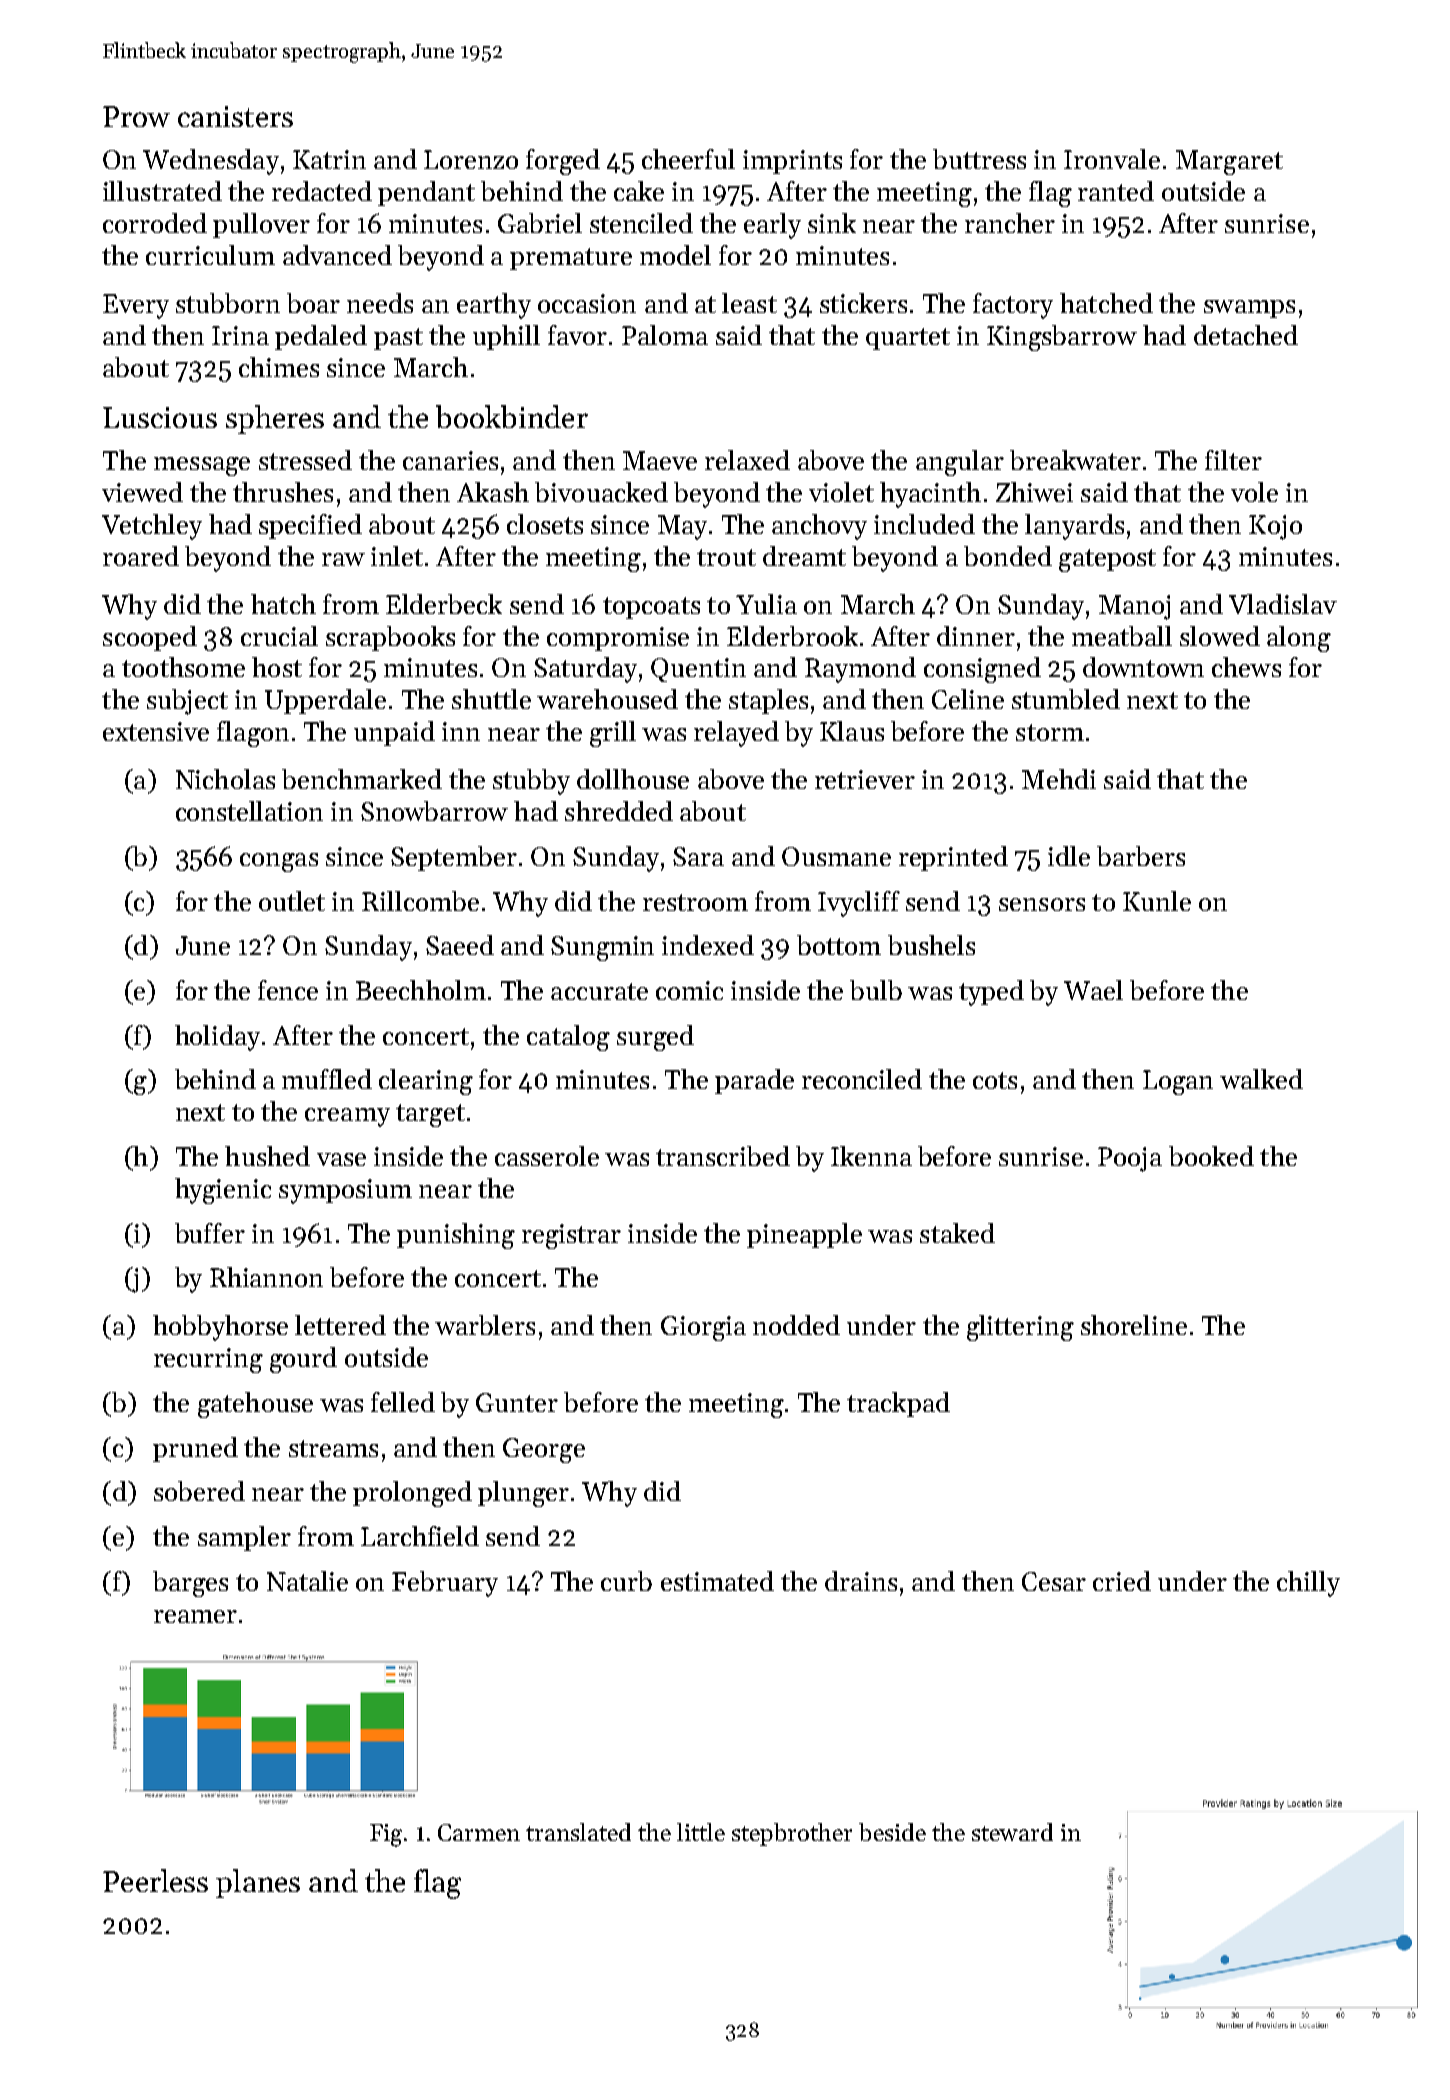  I want to click on planes, so click(258, 1883).
